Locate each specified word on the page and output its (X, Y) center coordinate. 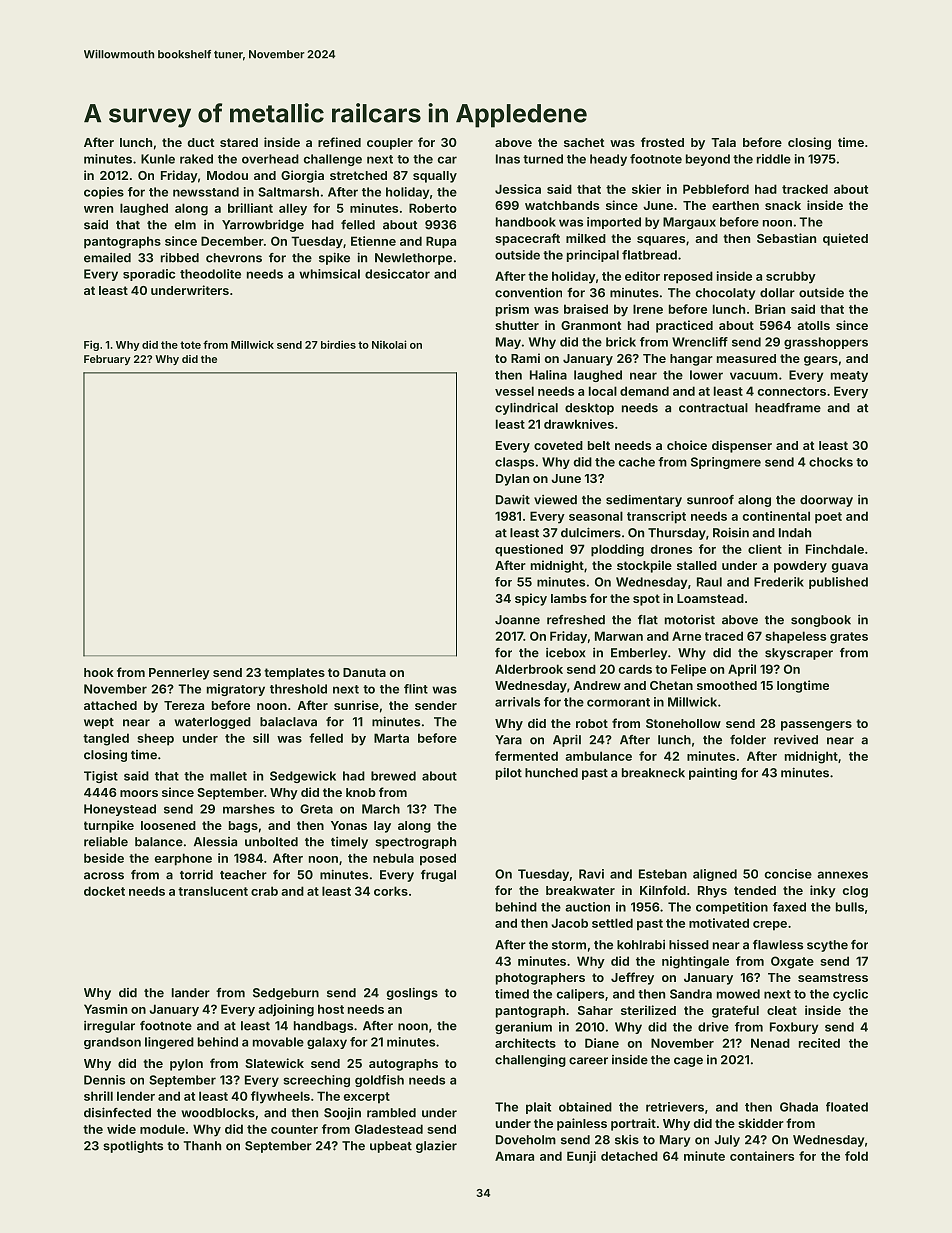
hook (99, 672)
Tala (723, 142)
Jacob (569, 923)
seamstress (833, 977)
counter (294, 1129)
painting (713, 773)
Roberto (433, 208)
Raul (709, 582)
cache (637, 462)
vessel (514, 391)
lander (191, 993)
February (107, 360)
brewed (393, 776)
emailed (107, 258)
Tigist (101, 777)
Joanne (517, 620)
